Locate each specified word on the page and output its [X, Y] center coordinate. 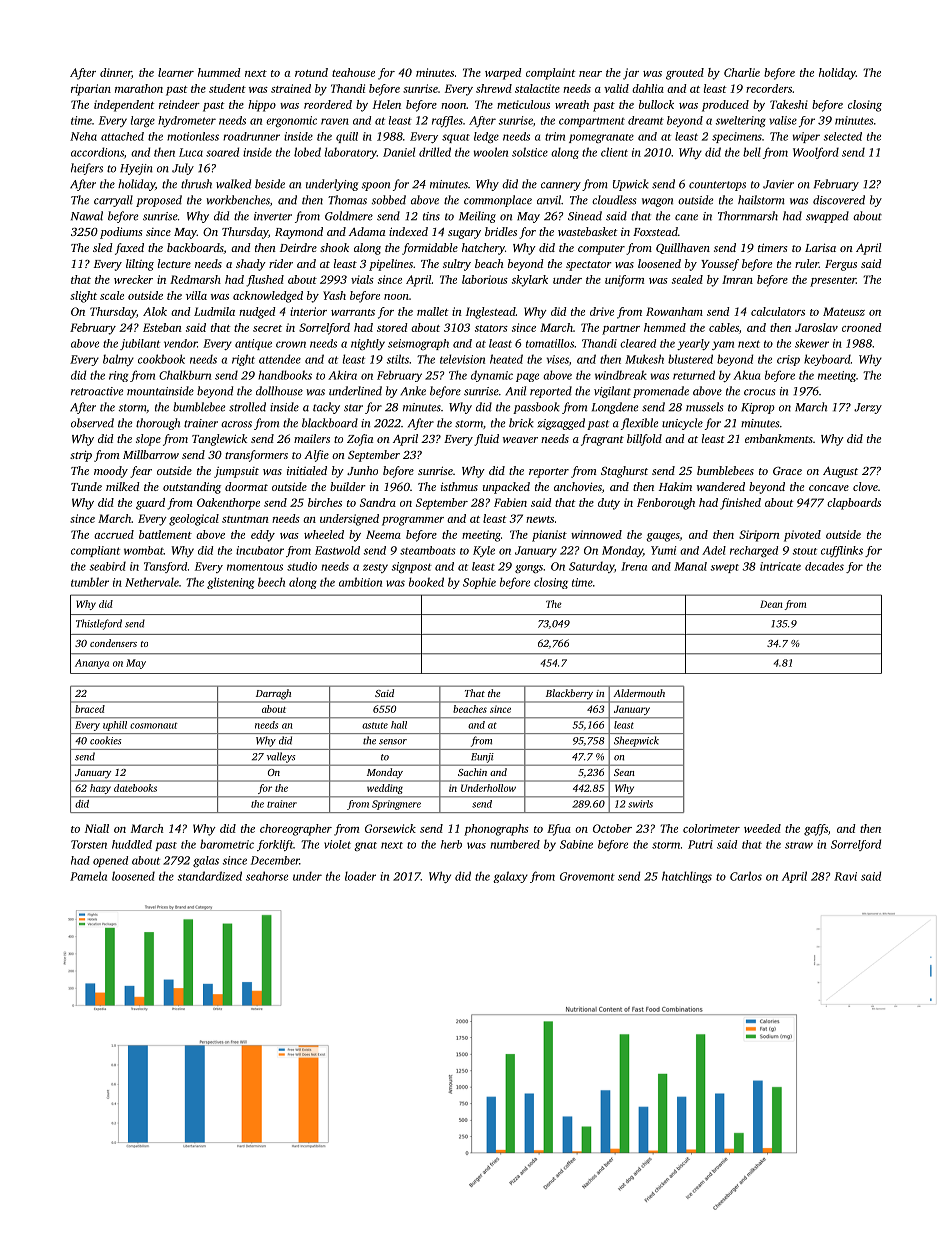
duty [609, 504]
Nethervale [152, 582]
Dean [771, 604]
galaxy [510, 877]
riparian [91, 90]
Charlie [742, 72]
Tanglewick [219, 440]
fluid [486, 440]
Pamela [88, 876]
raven [335, 121]
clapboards [854, 504]
